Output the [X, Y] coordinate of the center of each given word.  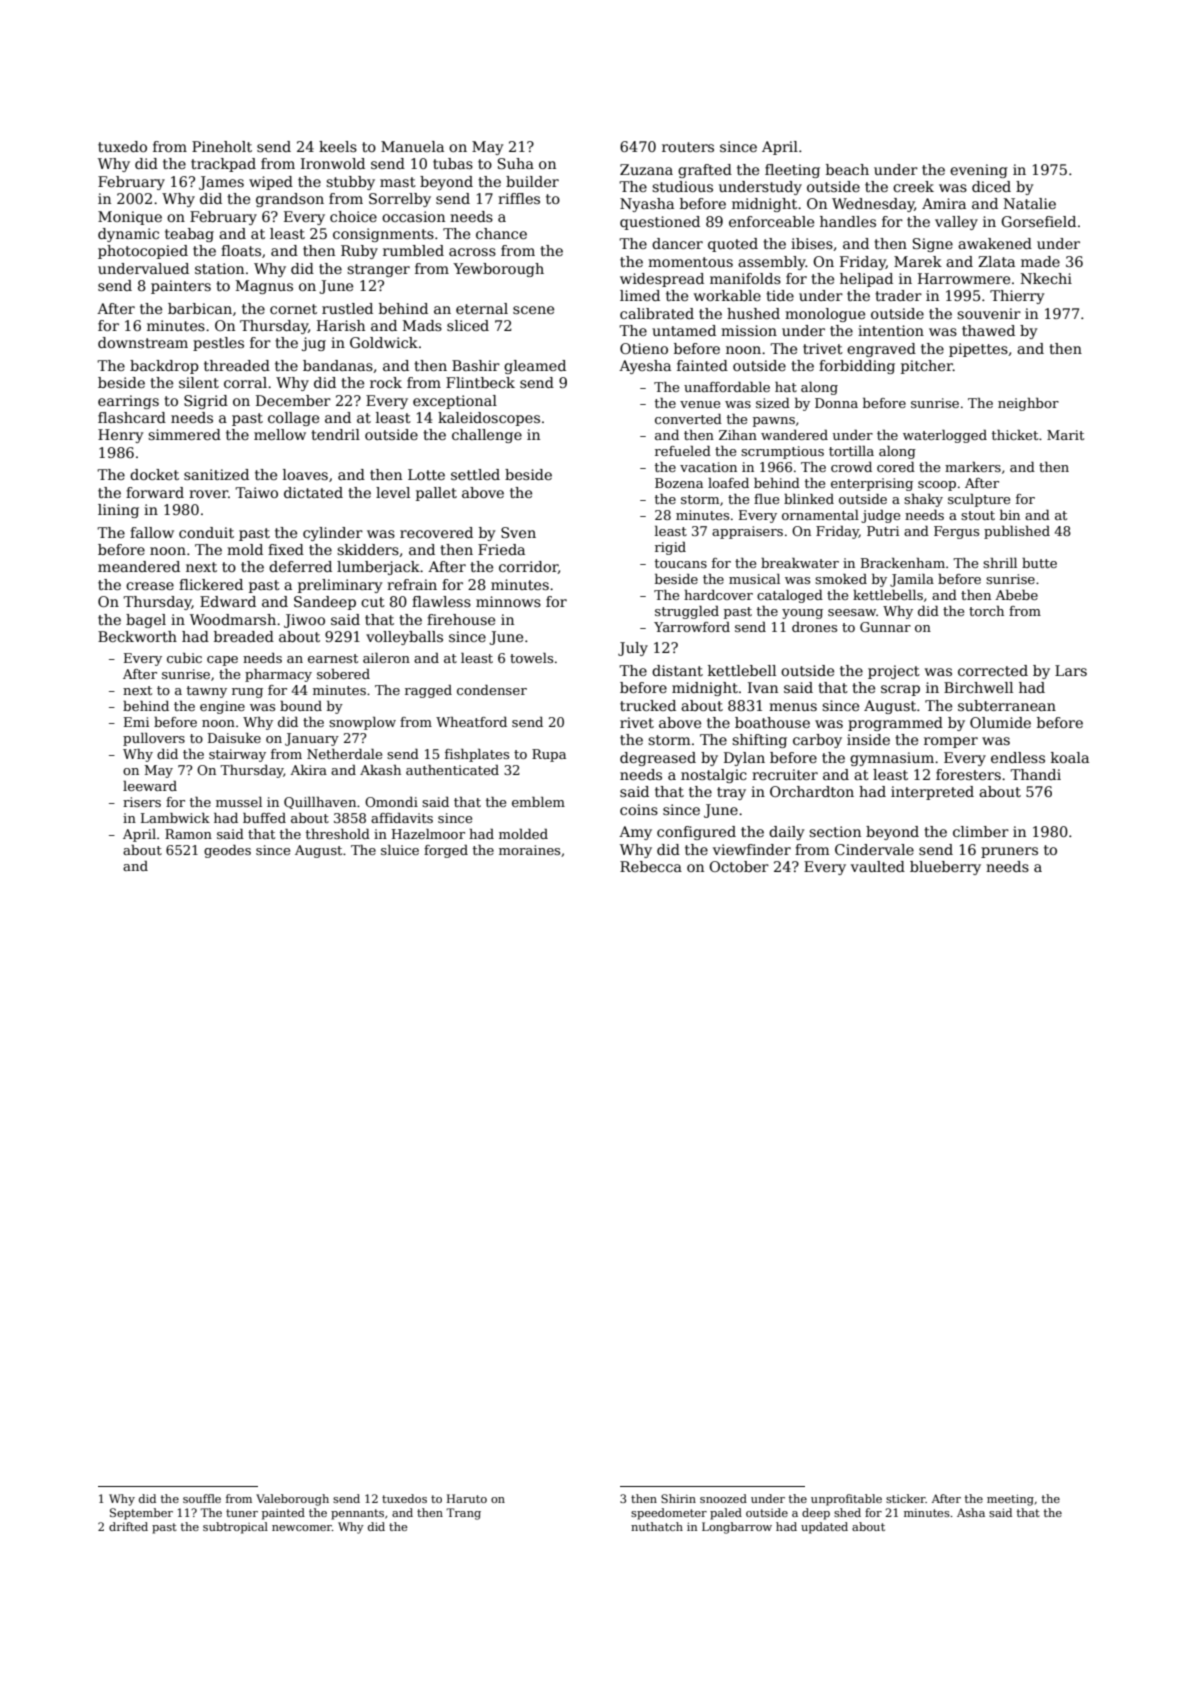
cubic [184, 658]
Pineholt [222, 146]
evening [979, 171]
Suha [516, 163]
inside [868, 739]
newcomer [302, 1528]
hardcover [718, 595]
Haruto [467, 1498]
